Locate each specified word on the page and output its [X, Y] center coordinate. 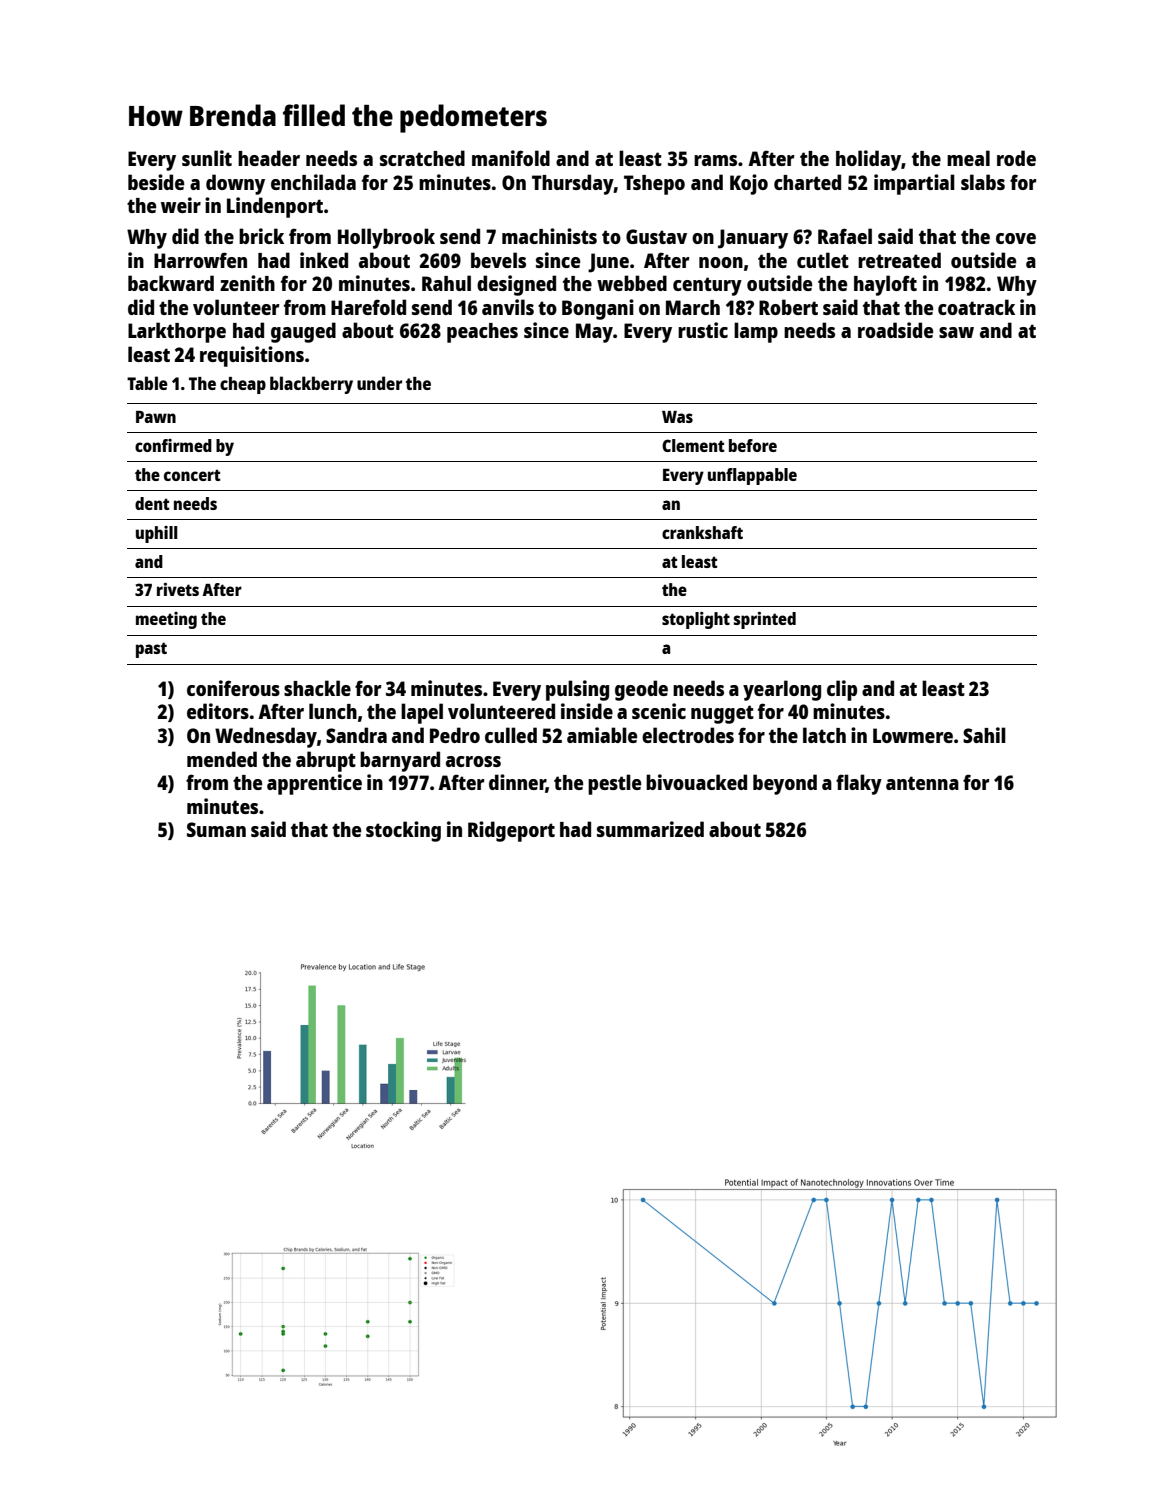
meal [968, 158]
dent [152, 503]
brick [261, 236]
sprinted [765, 620]
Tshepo [654, 185]
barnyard [400, 761]
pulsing [577, 690]
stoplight [696, 620]
